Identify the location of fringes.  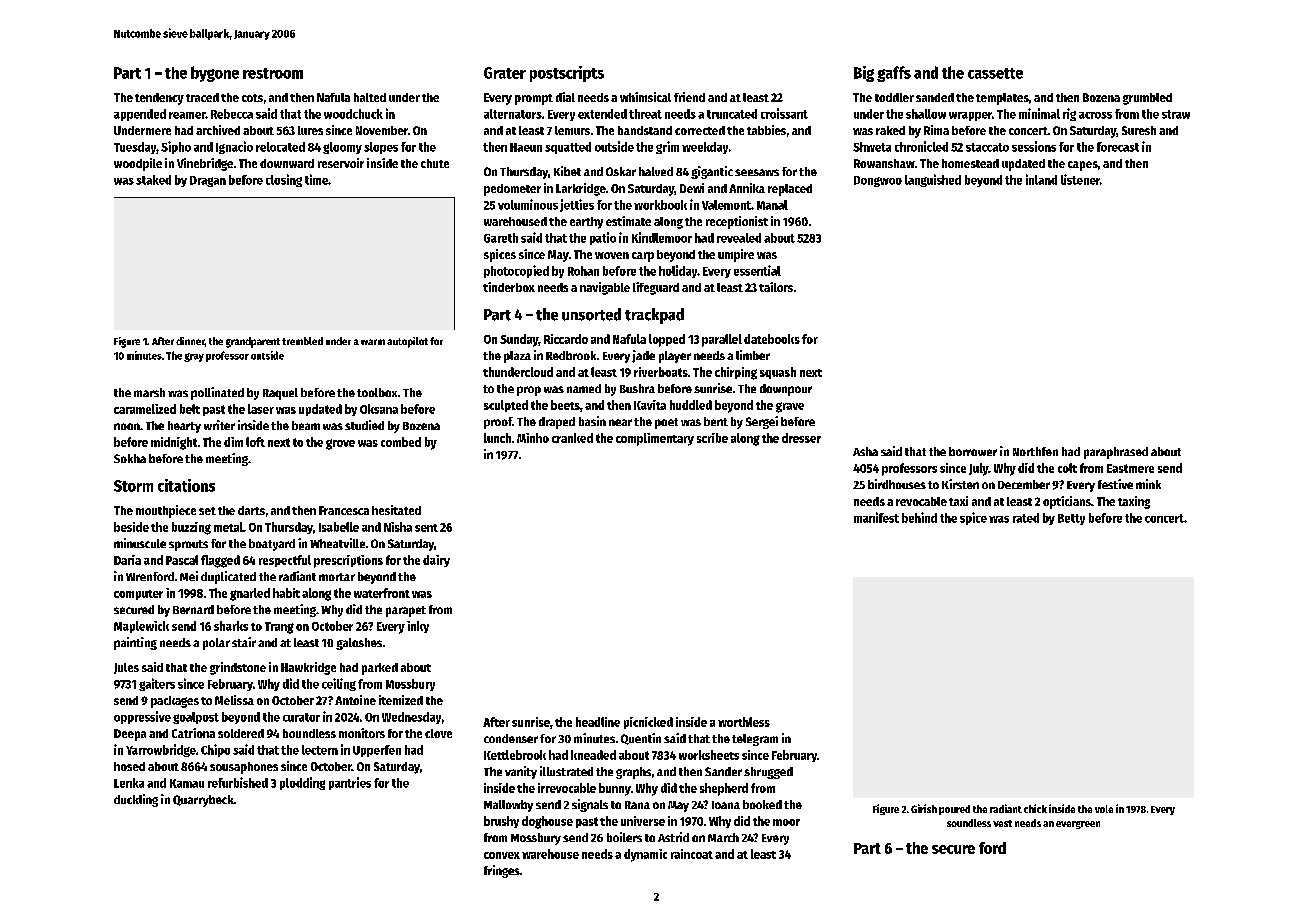
(502, 871).
